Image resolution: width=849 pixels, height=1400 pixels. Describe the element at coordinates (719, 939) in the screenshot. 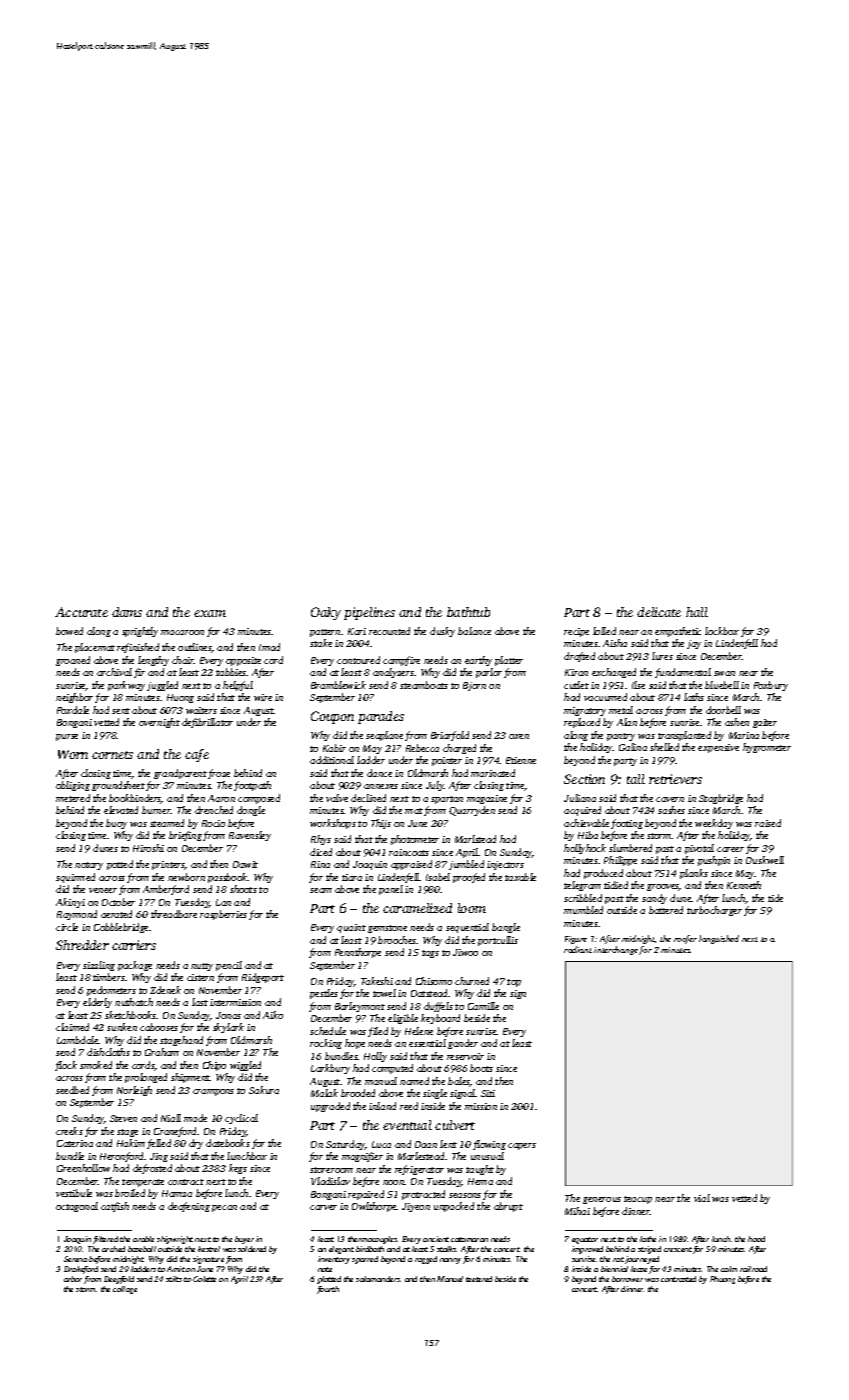

I see `languished` at that location.
